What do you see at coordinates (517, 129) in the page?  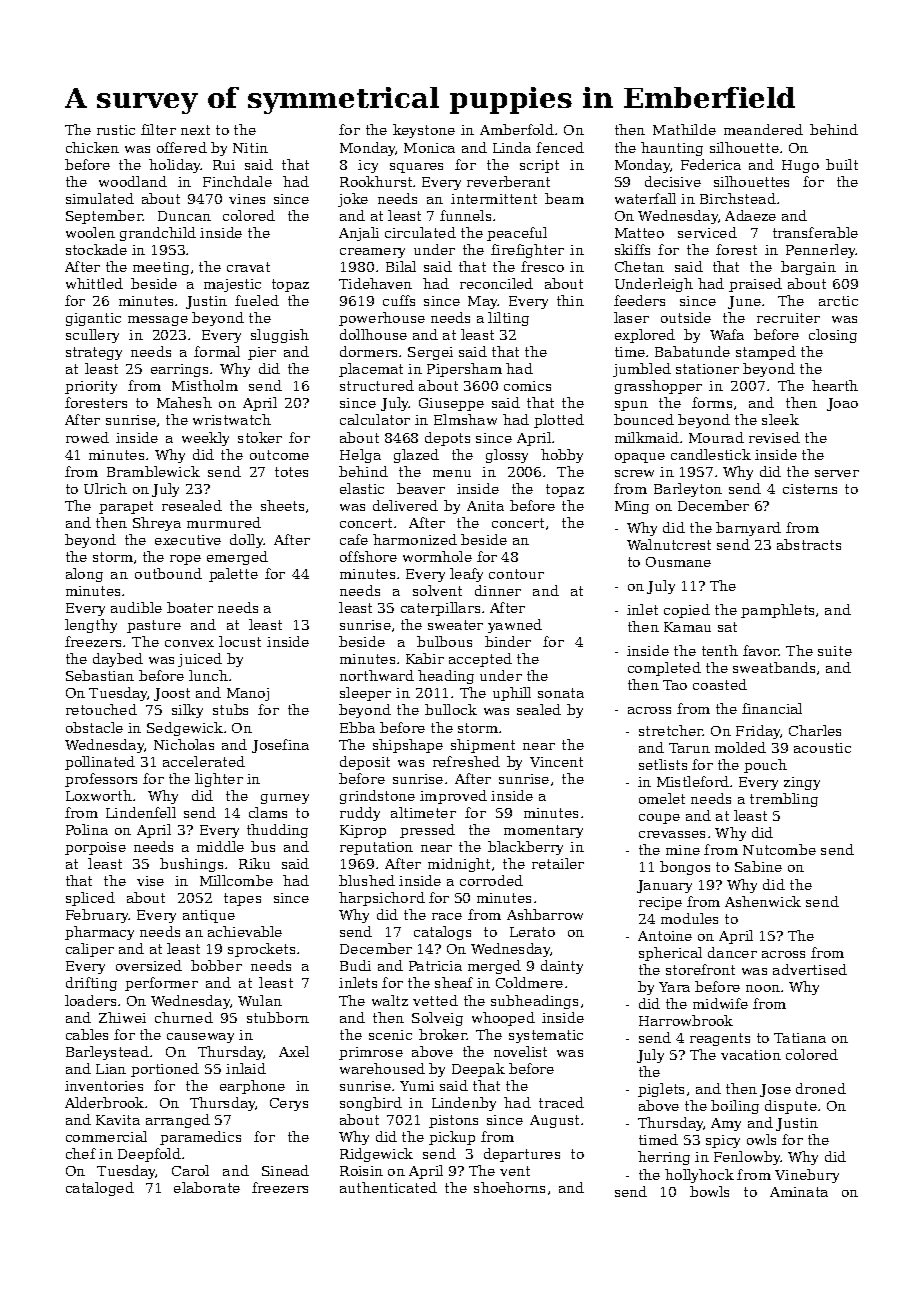 I see `Amberfold` at bounding box center [517, 129].
